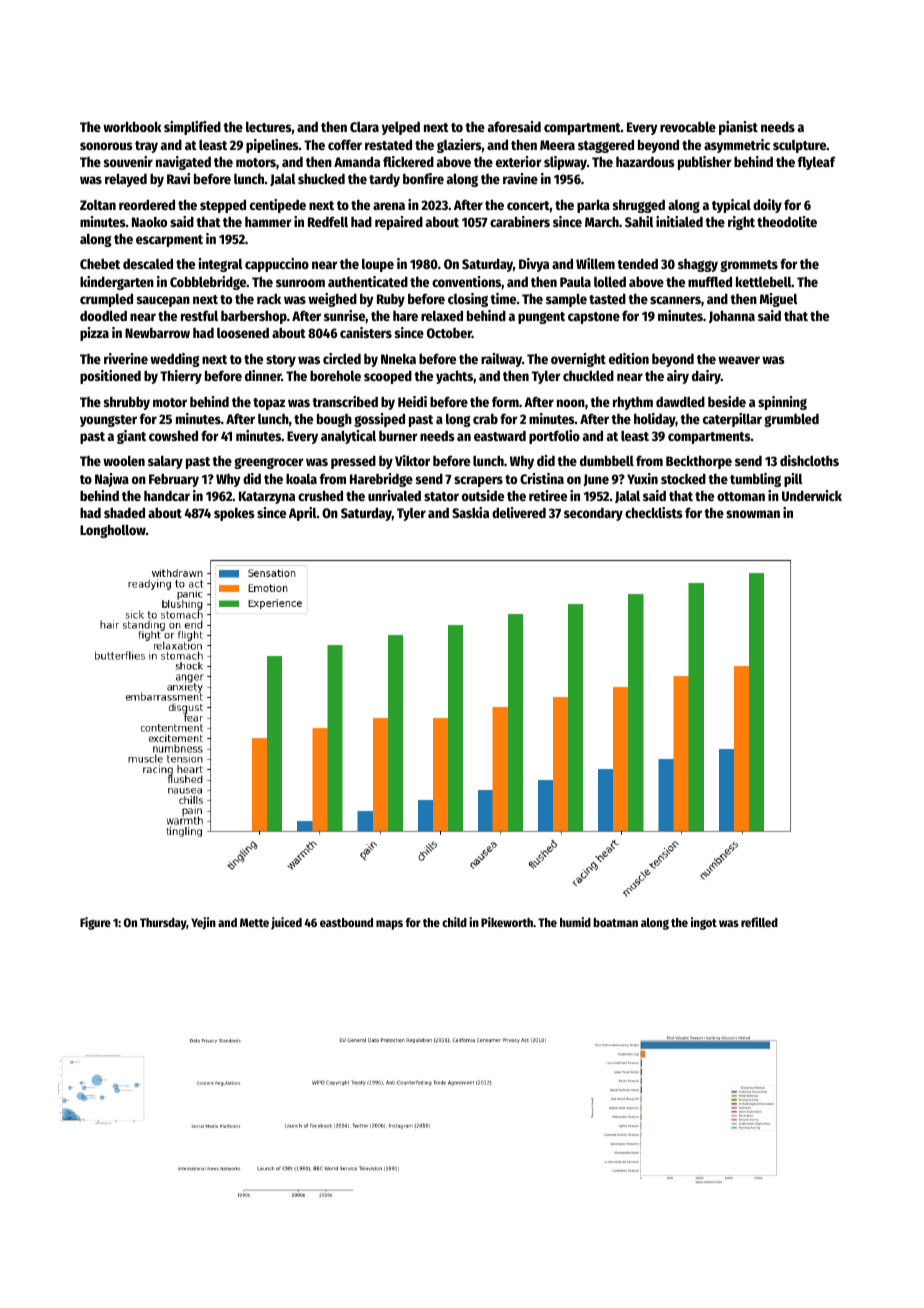 This page has width=924, height=1308. What do you see at coordinates (254, 922) in the page?
I see `Mette` at bounding box center [254, 922].
